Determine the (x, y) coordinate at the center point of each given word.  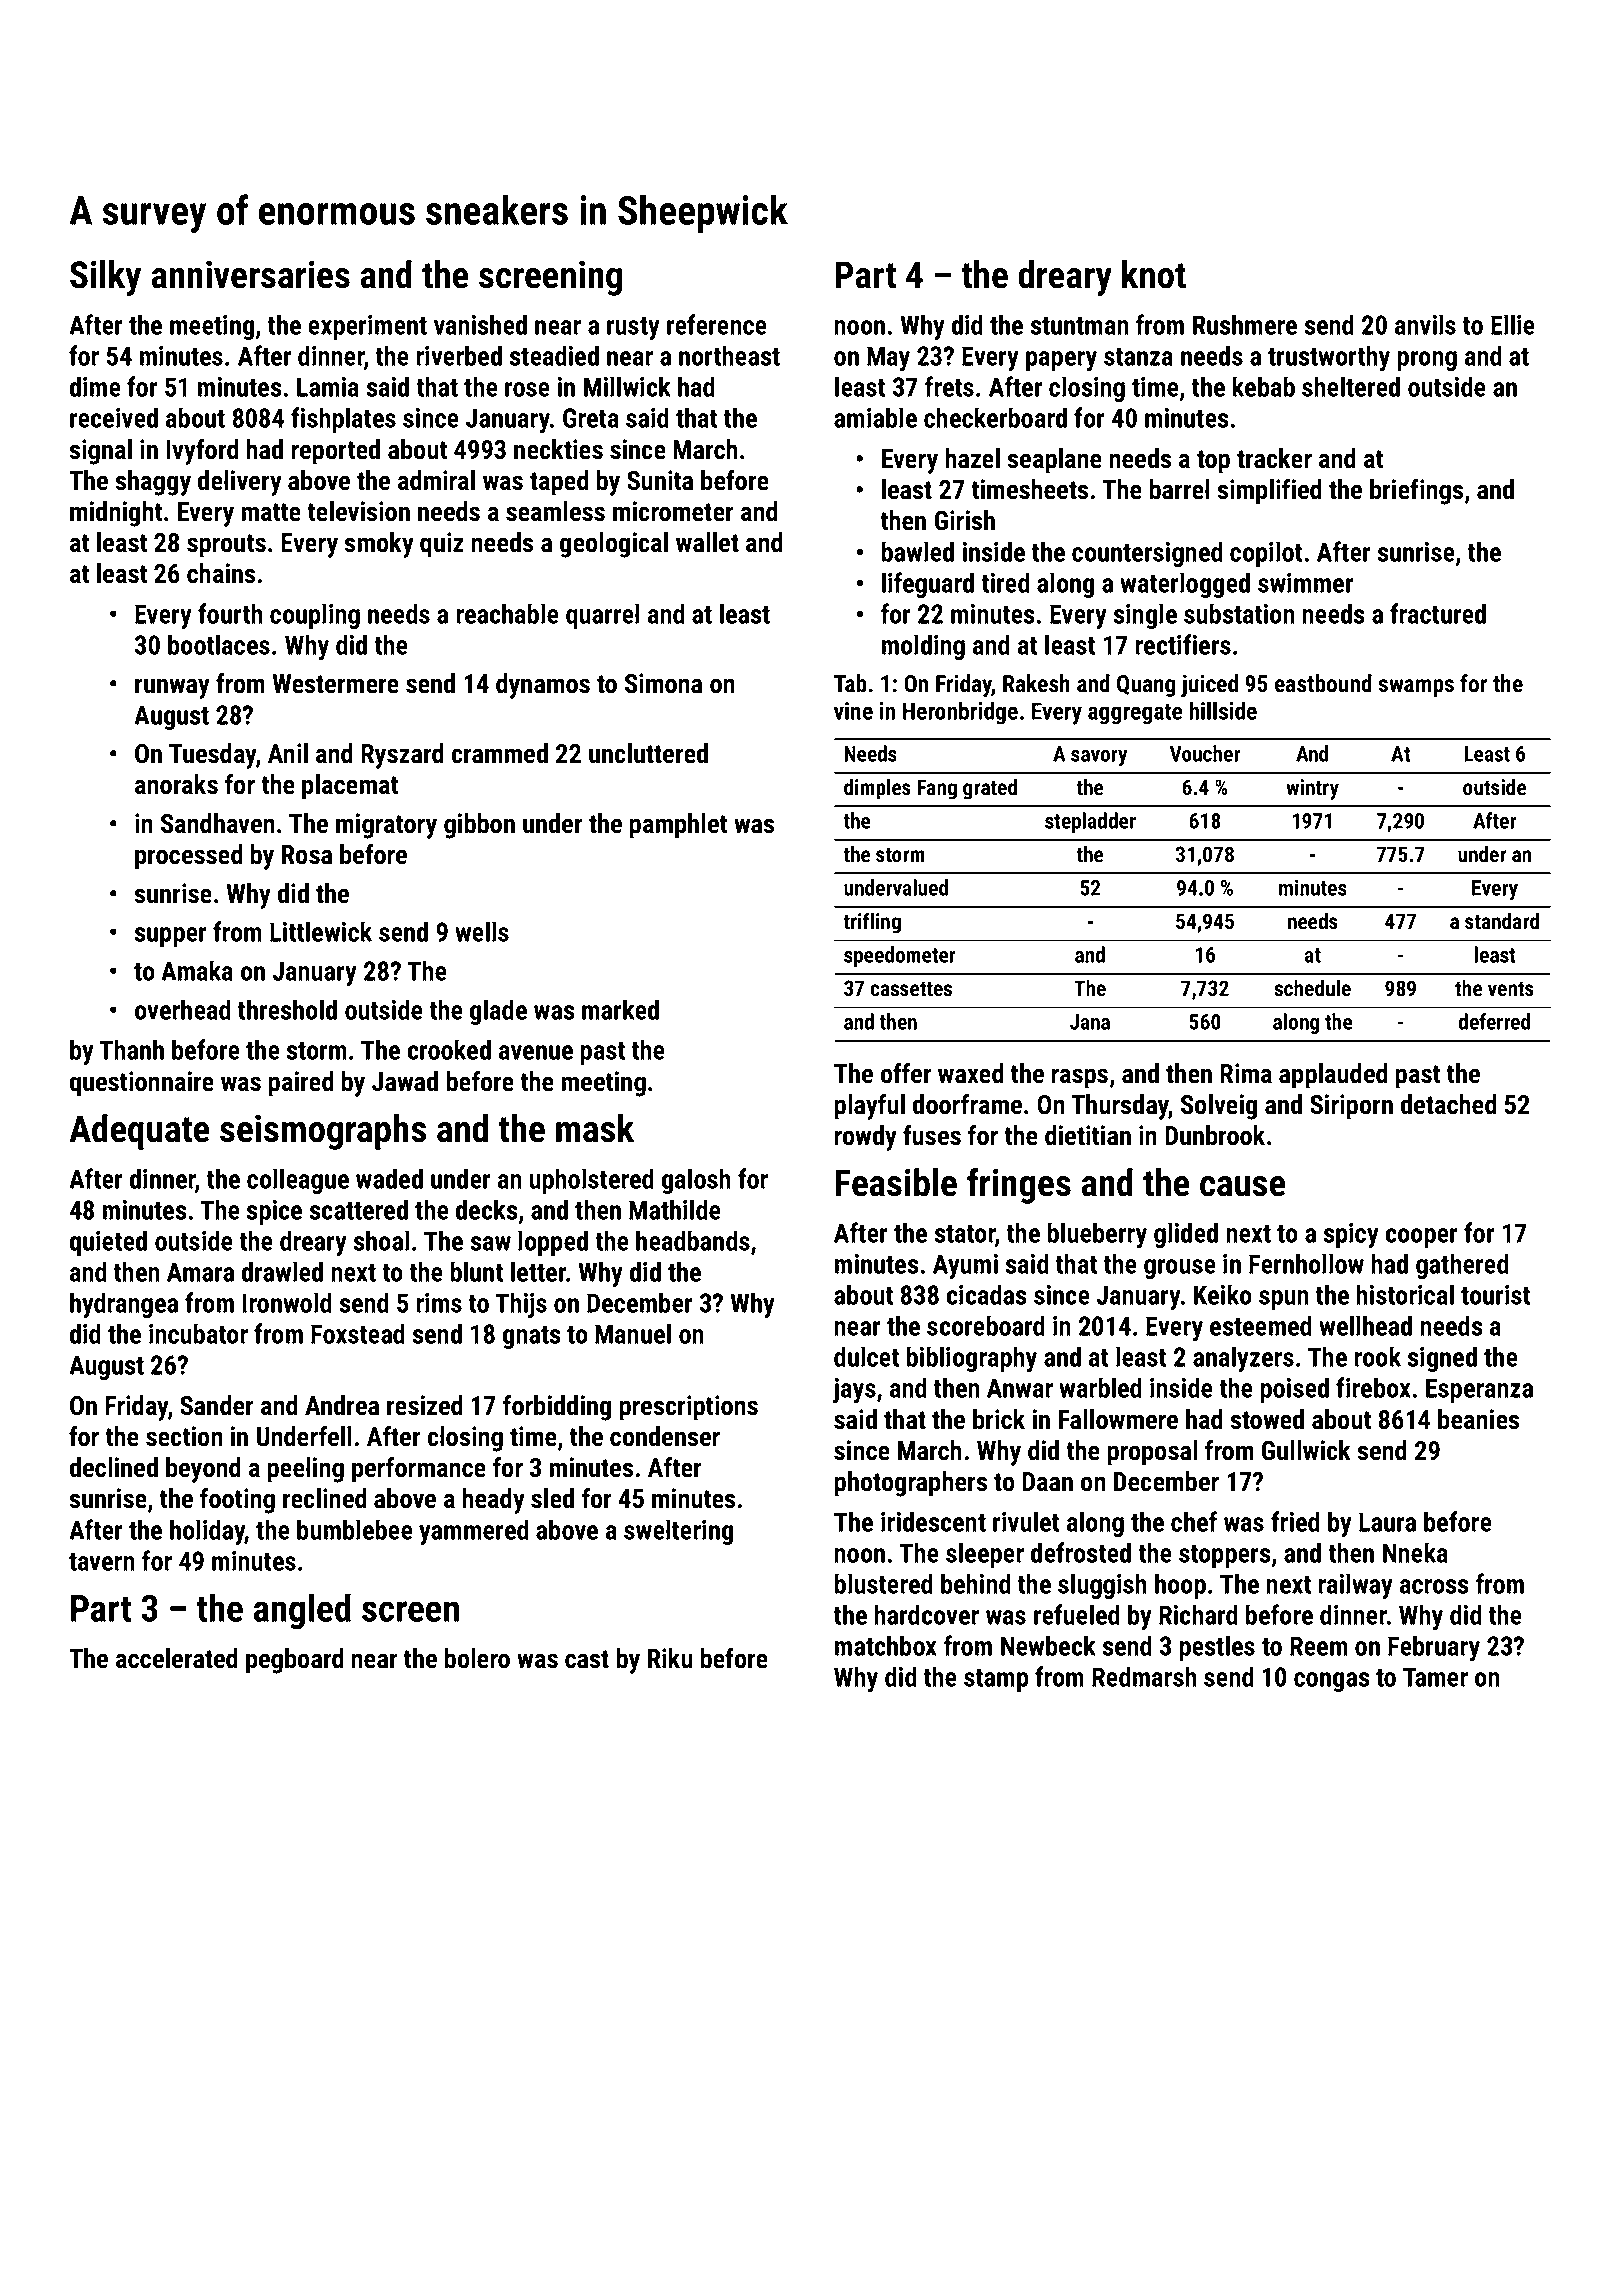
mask (595, 1128)
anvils (1425, 324)
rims (439, 1303)
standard (1502, 921)
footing (237, 1501)
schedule (1312, 988)
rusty (633, 328)
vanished (480, 324)
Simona (663, 683)
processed (189, 857)
